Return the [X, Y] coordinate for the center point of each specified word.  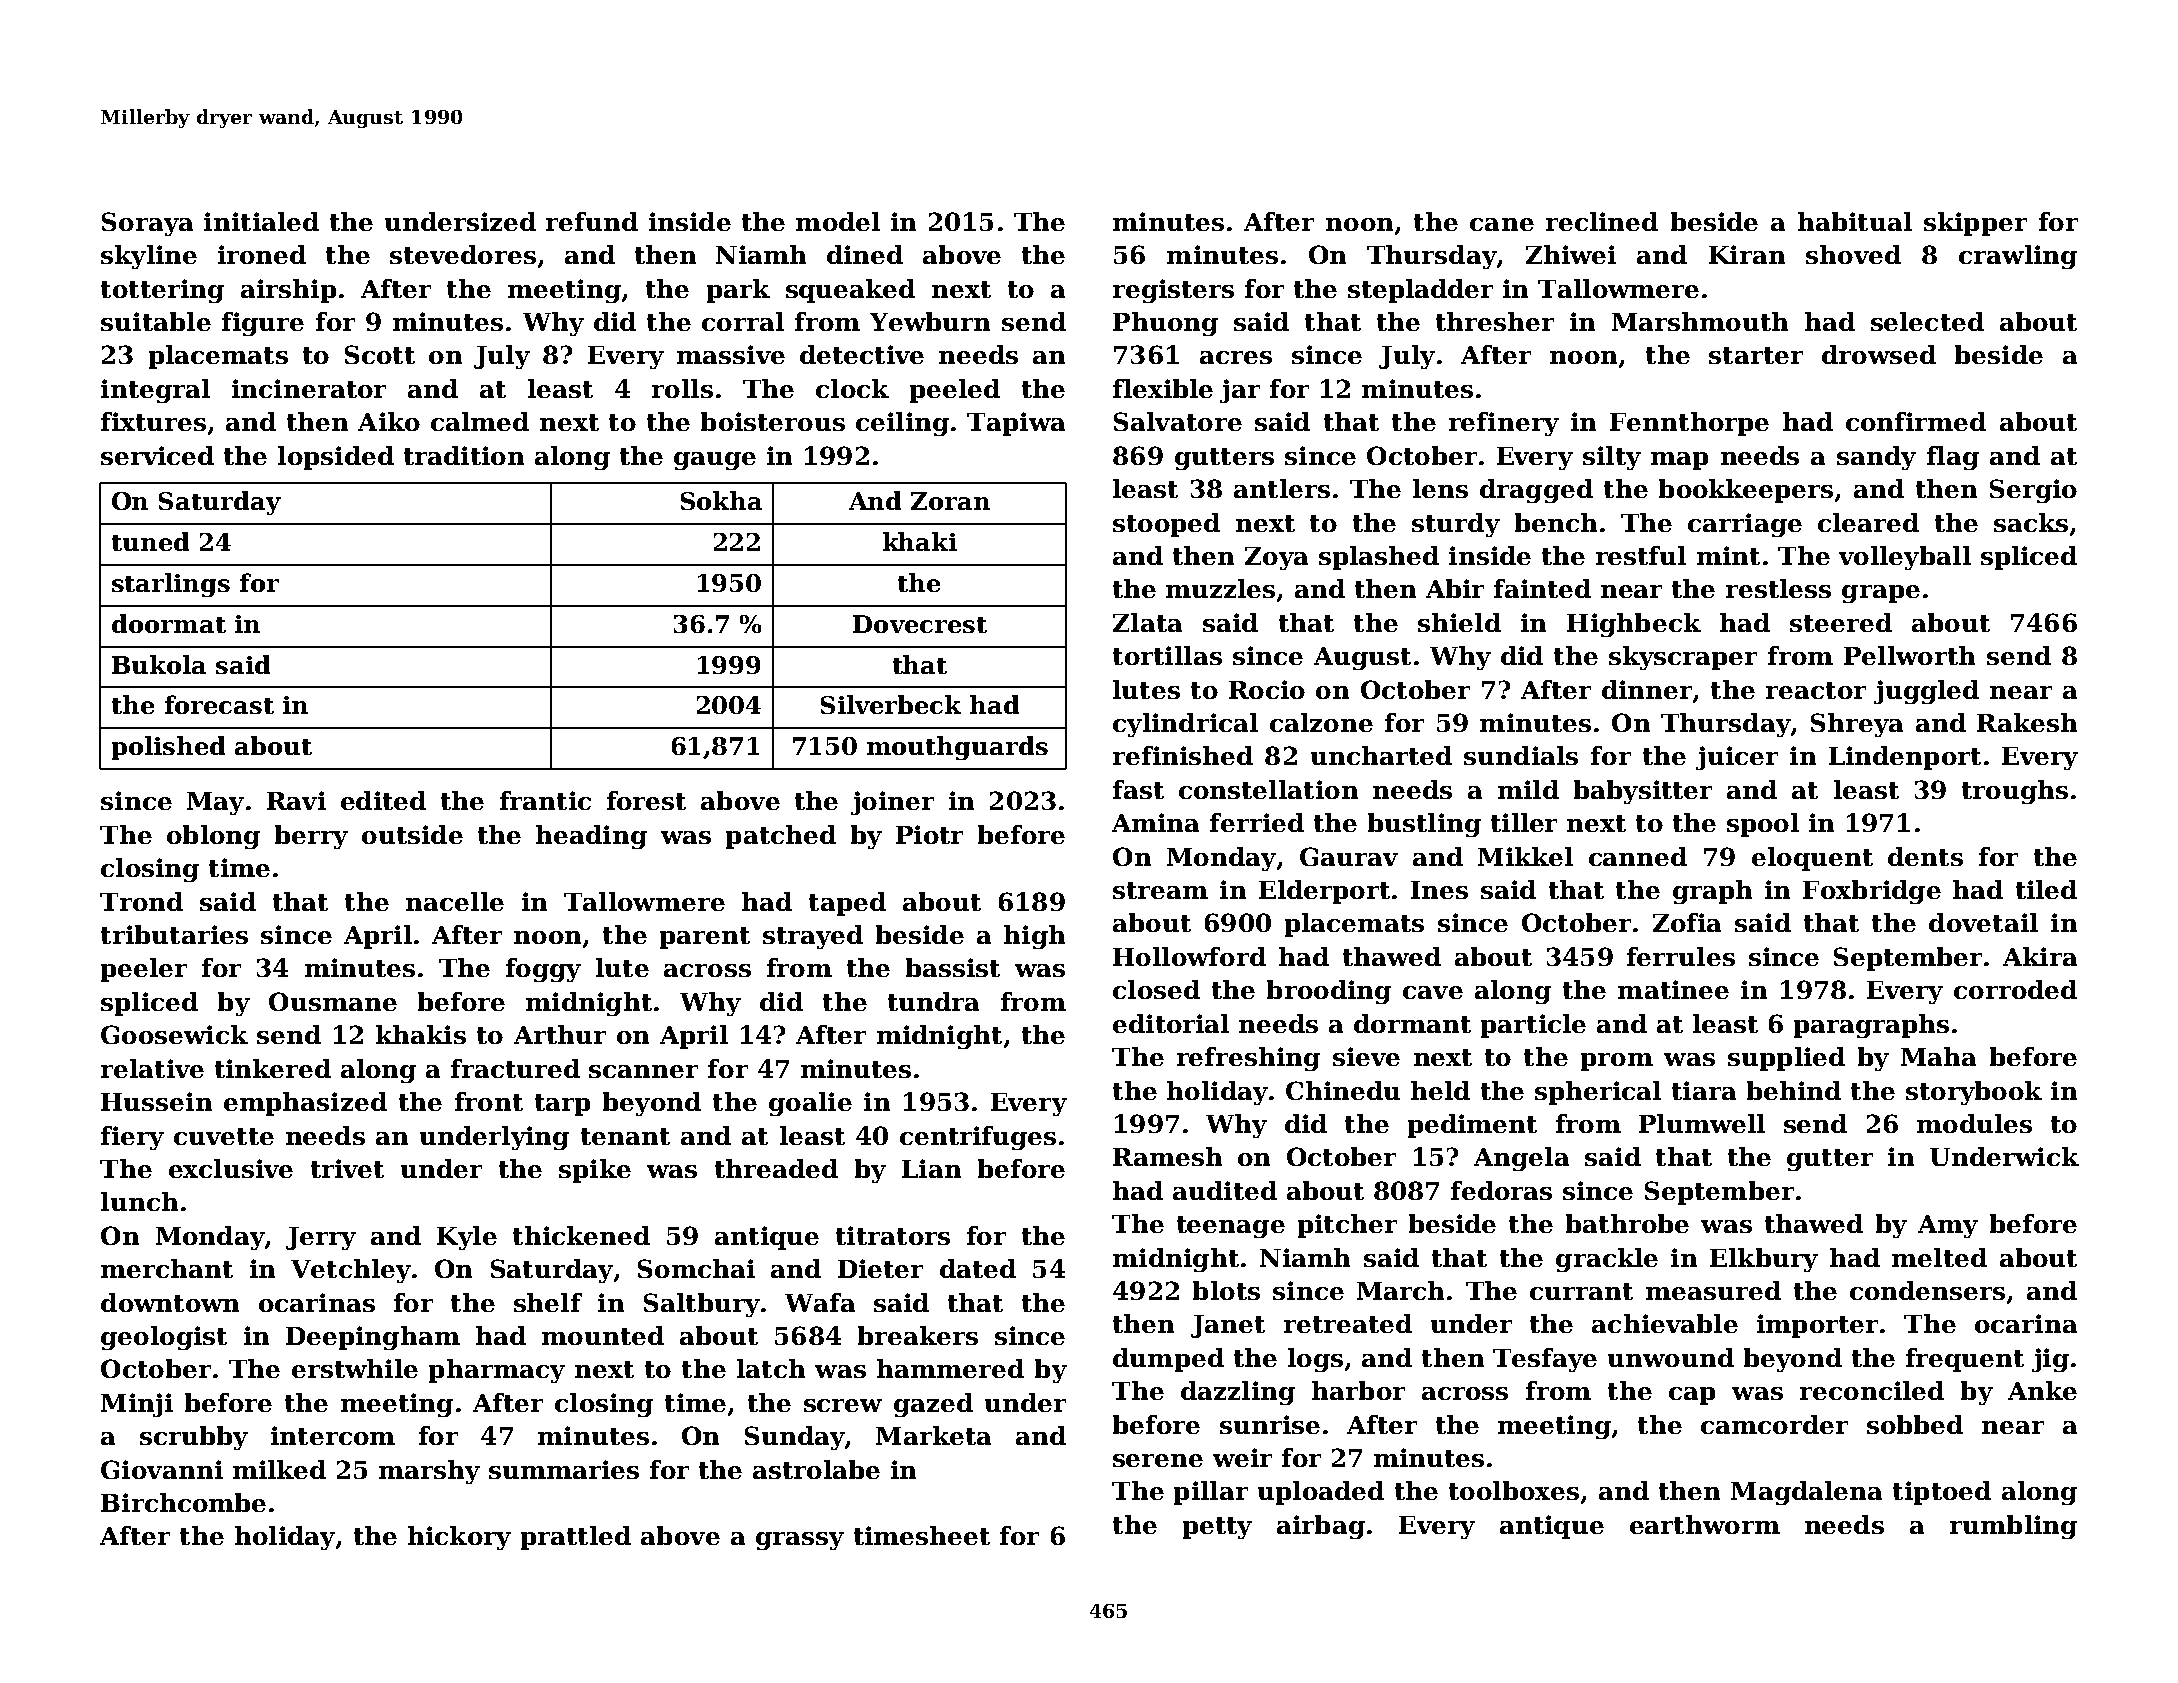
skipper [1975, 224]
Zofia [1687, 922]
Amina [1155, 822]
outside [412, 834]
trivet [347, 1168]
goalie [810, 1104]
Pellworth [1909, 655]
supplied [1786, 1059]
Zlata [1147, 622]
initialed [261, 221]
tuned [150, 541]
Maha [1938, 1056]
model [838, 221]
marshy [429, 1472]
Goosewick [174, 1034]
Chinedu [1343, 1090]
